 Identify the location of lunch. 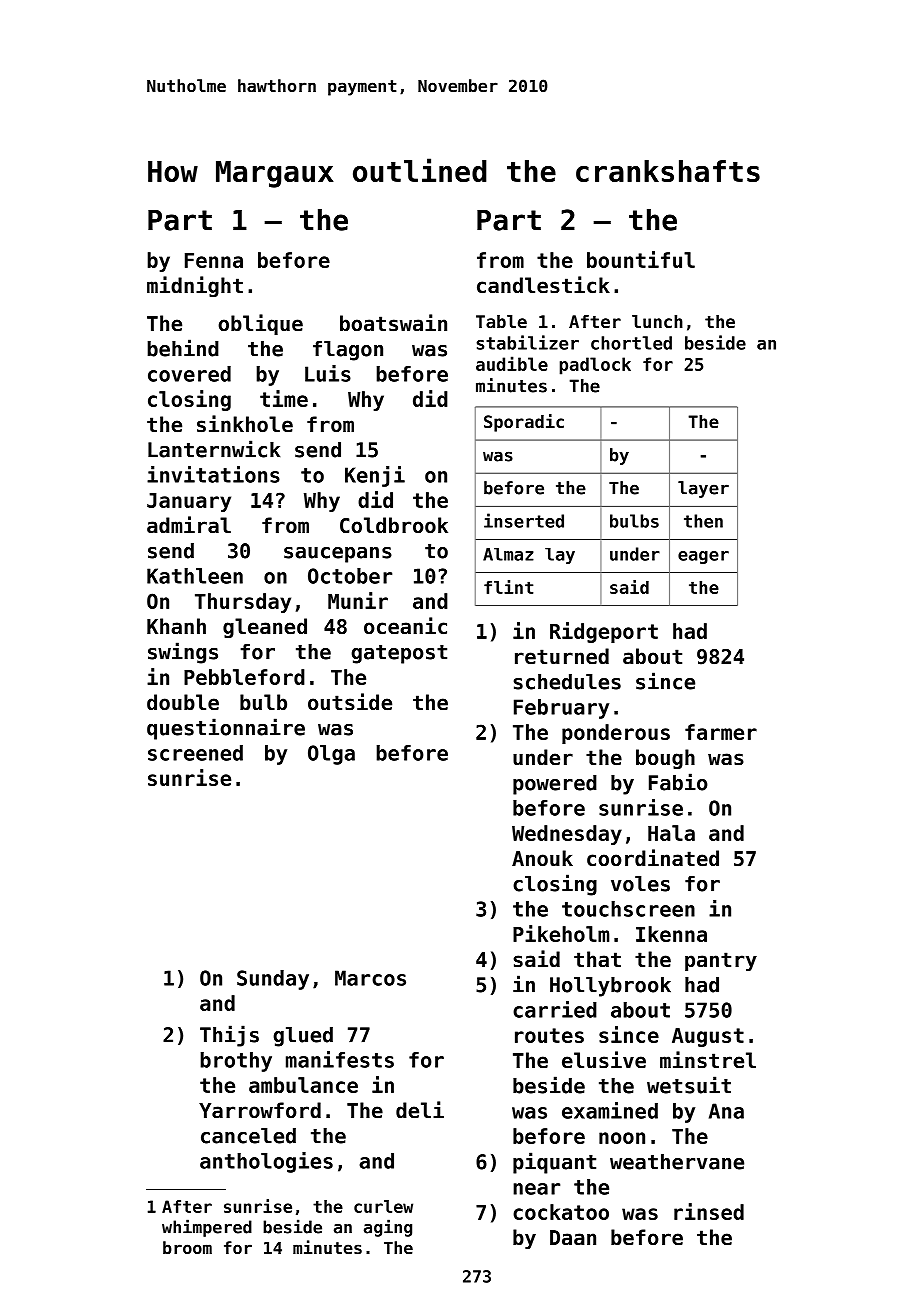
(657, 321).
